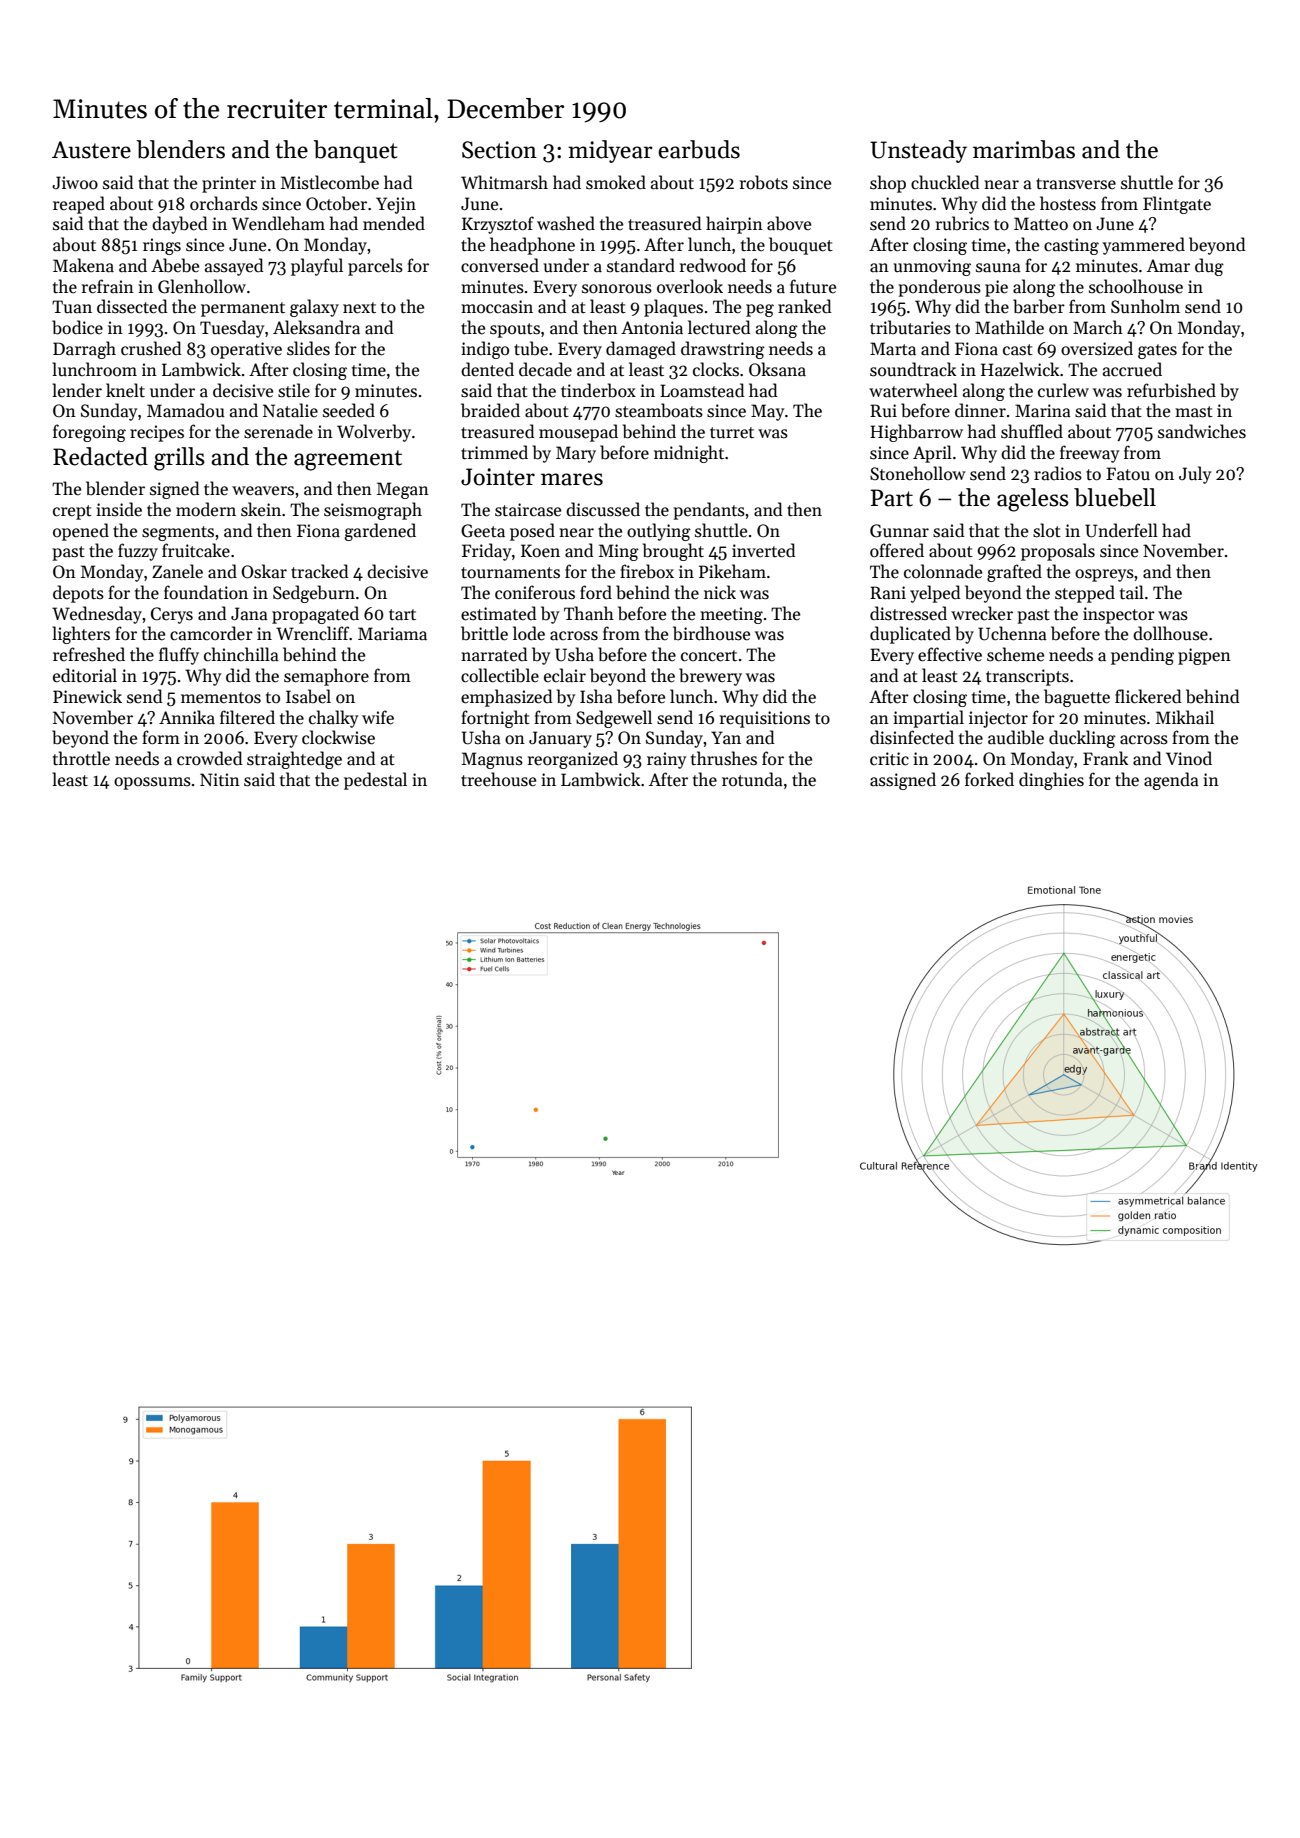 This page has width=1300, height=1838. I want to click on pedestal, so click(375, 781).
